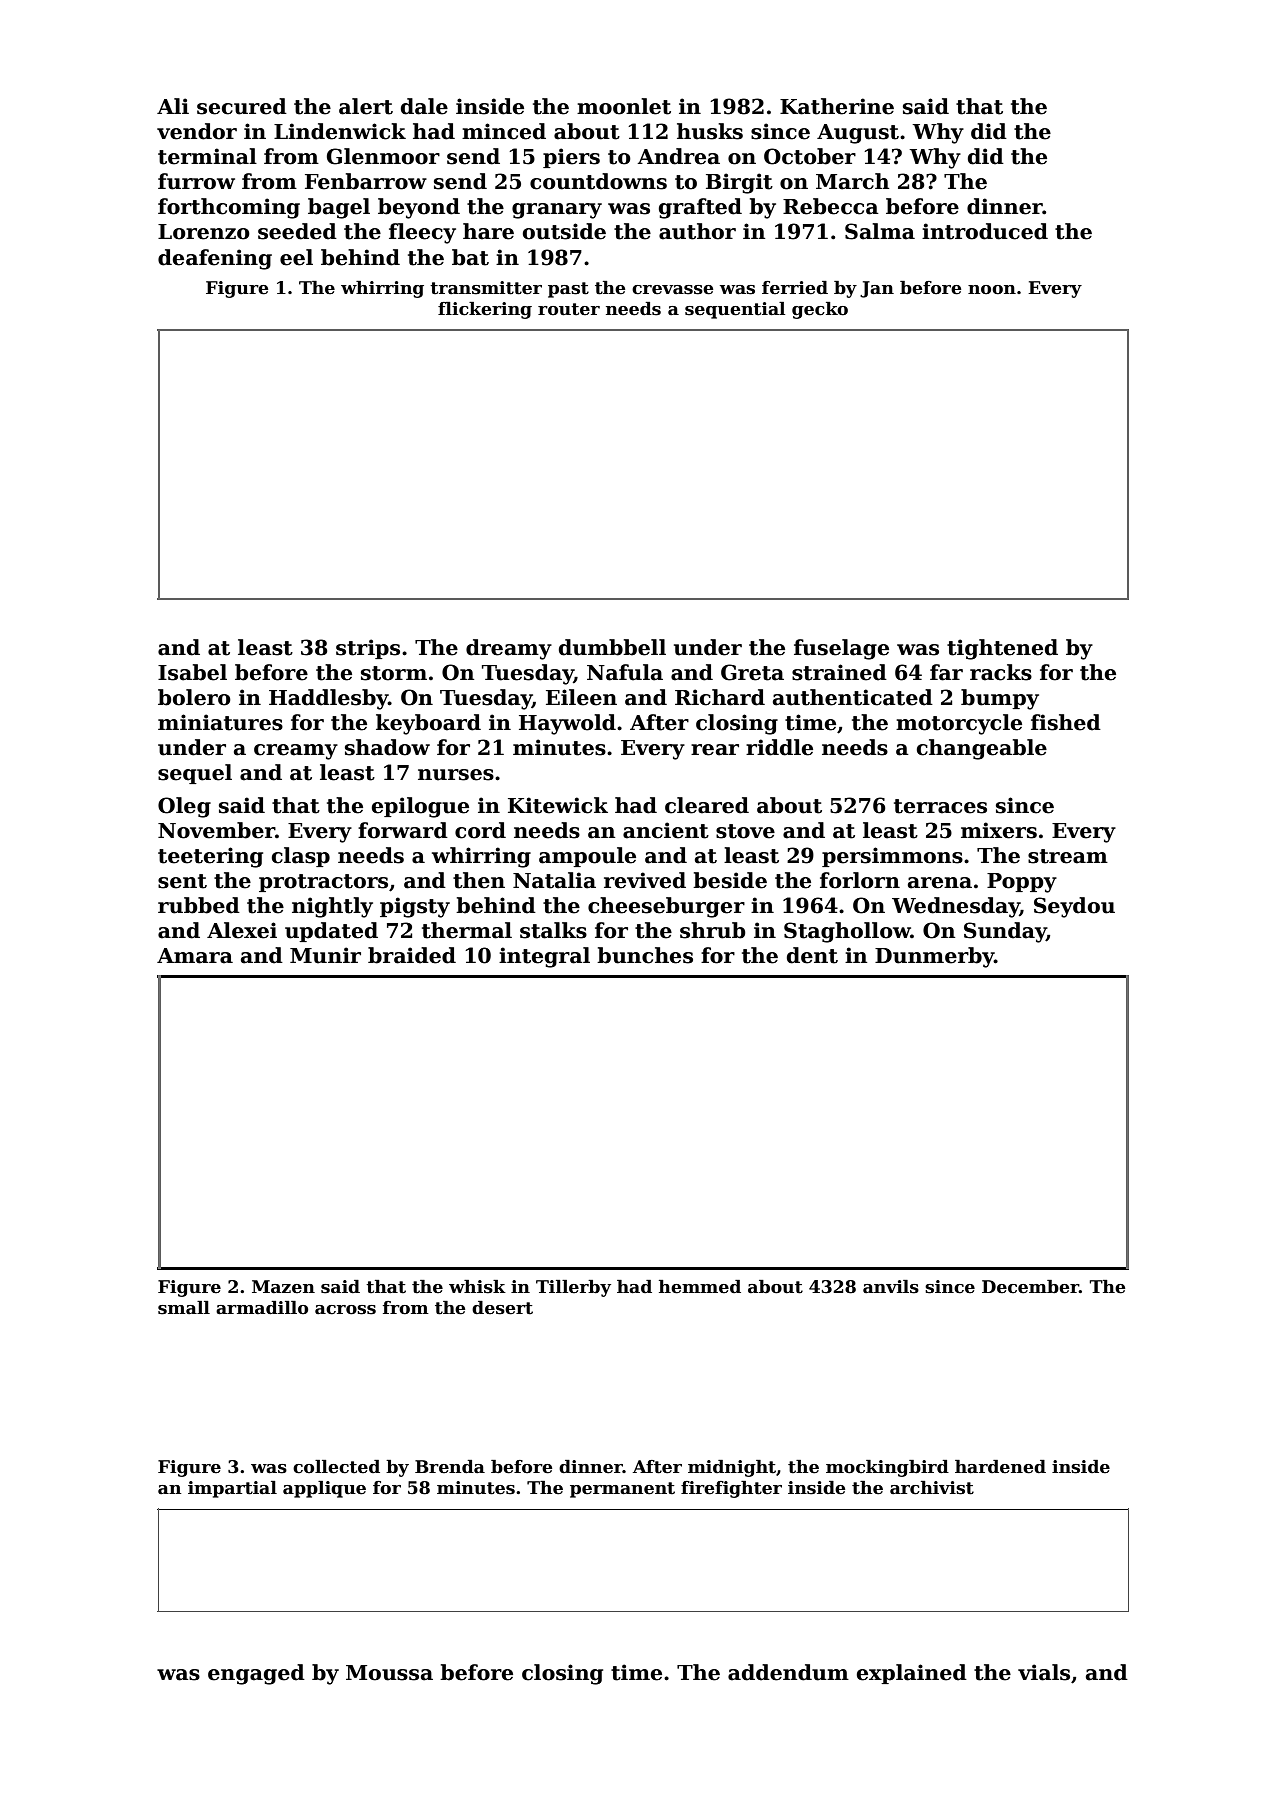  Describe the element at coordinates (242, 106) in the document. I see `secured` at that location.
